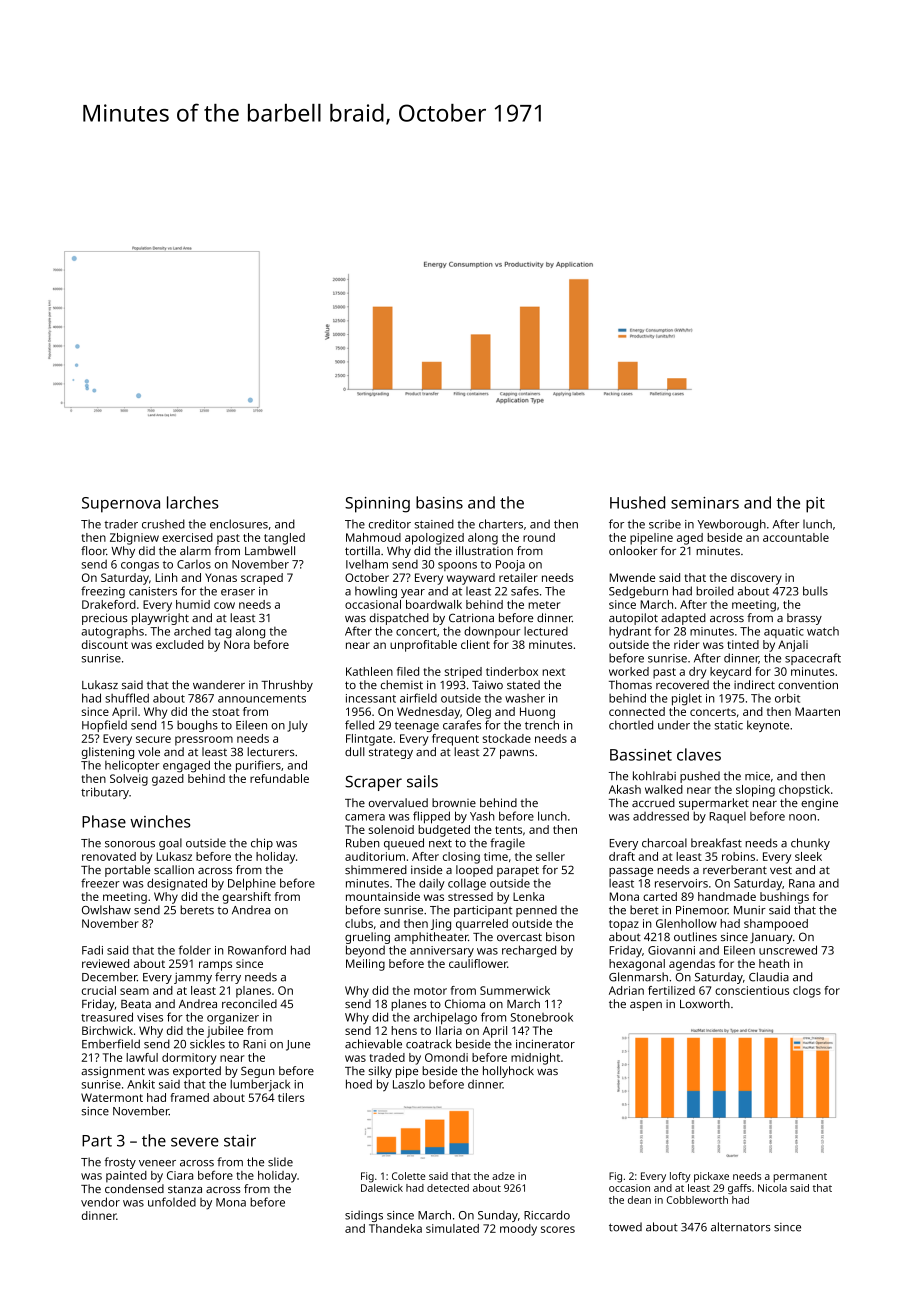 Image resolution: width=924 pixels, height=1308 pixels. I want to click on autographs, so click(112, 633).
